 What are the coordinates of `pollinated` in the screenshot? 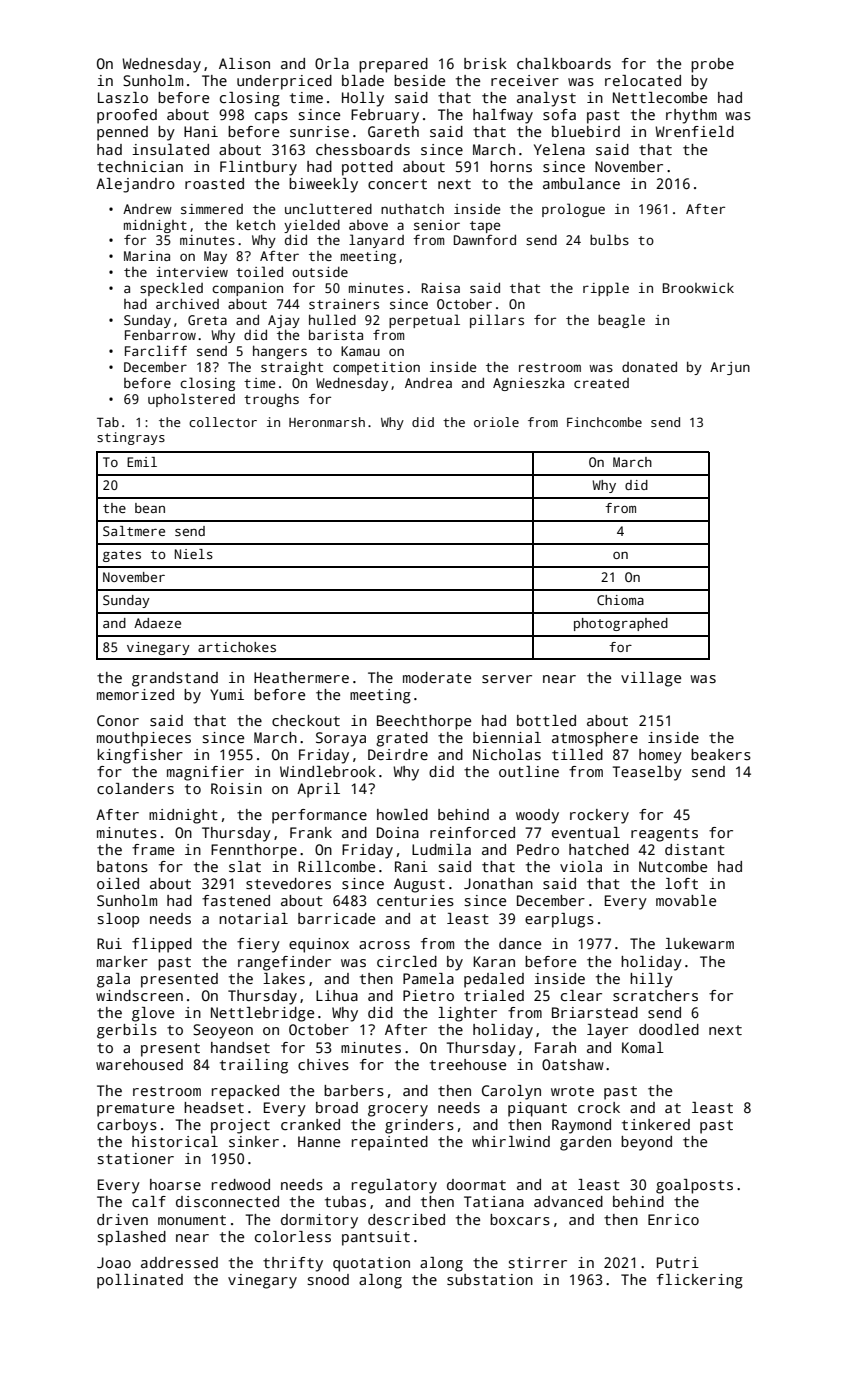 It's located at (140, 1281).
